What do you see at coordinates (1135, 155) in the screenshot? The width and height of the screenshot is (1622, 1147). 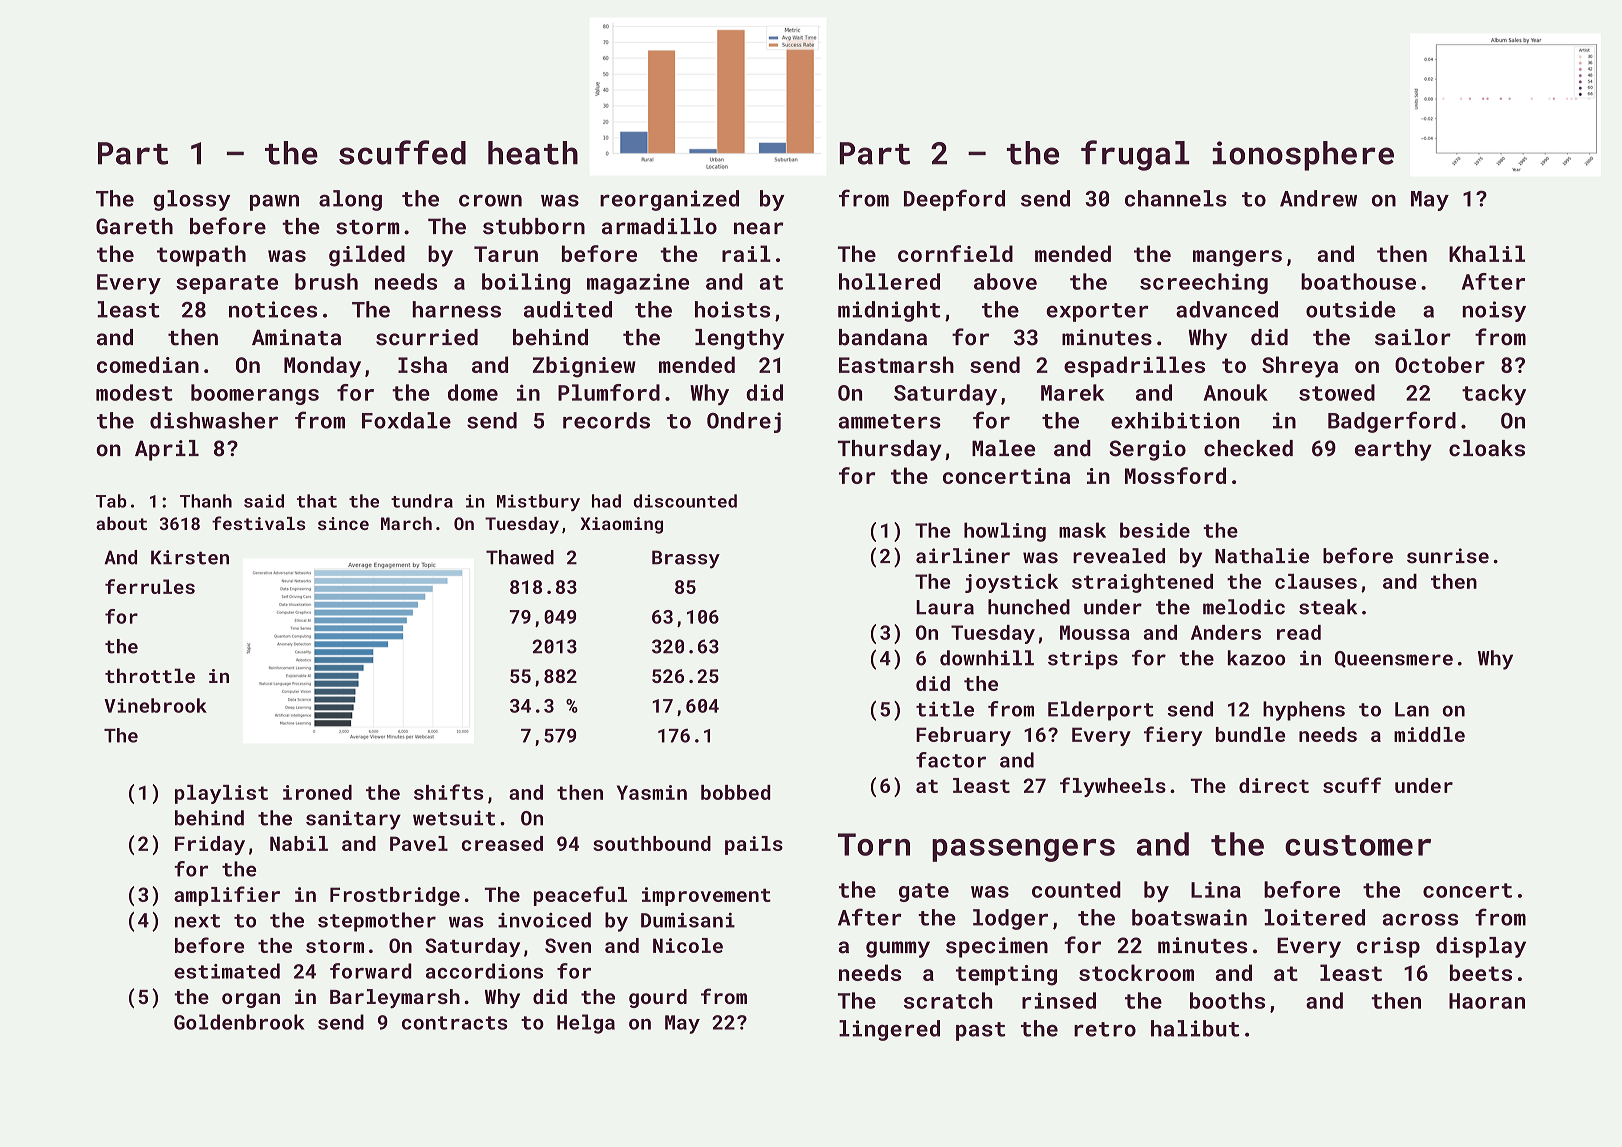 I see `frugal` at bounding box center [1135, 155].
